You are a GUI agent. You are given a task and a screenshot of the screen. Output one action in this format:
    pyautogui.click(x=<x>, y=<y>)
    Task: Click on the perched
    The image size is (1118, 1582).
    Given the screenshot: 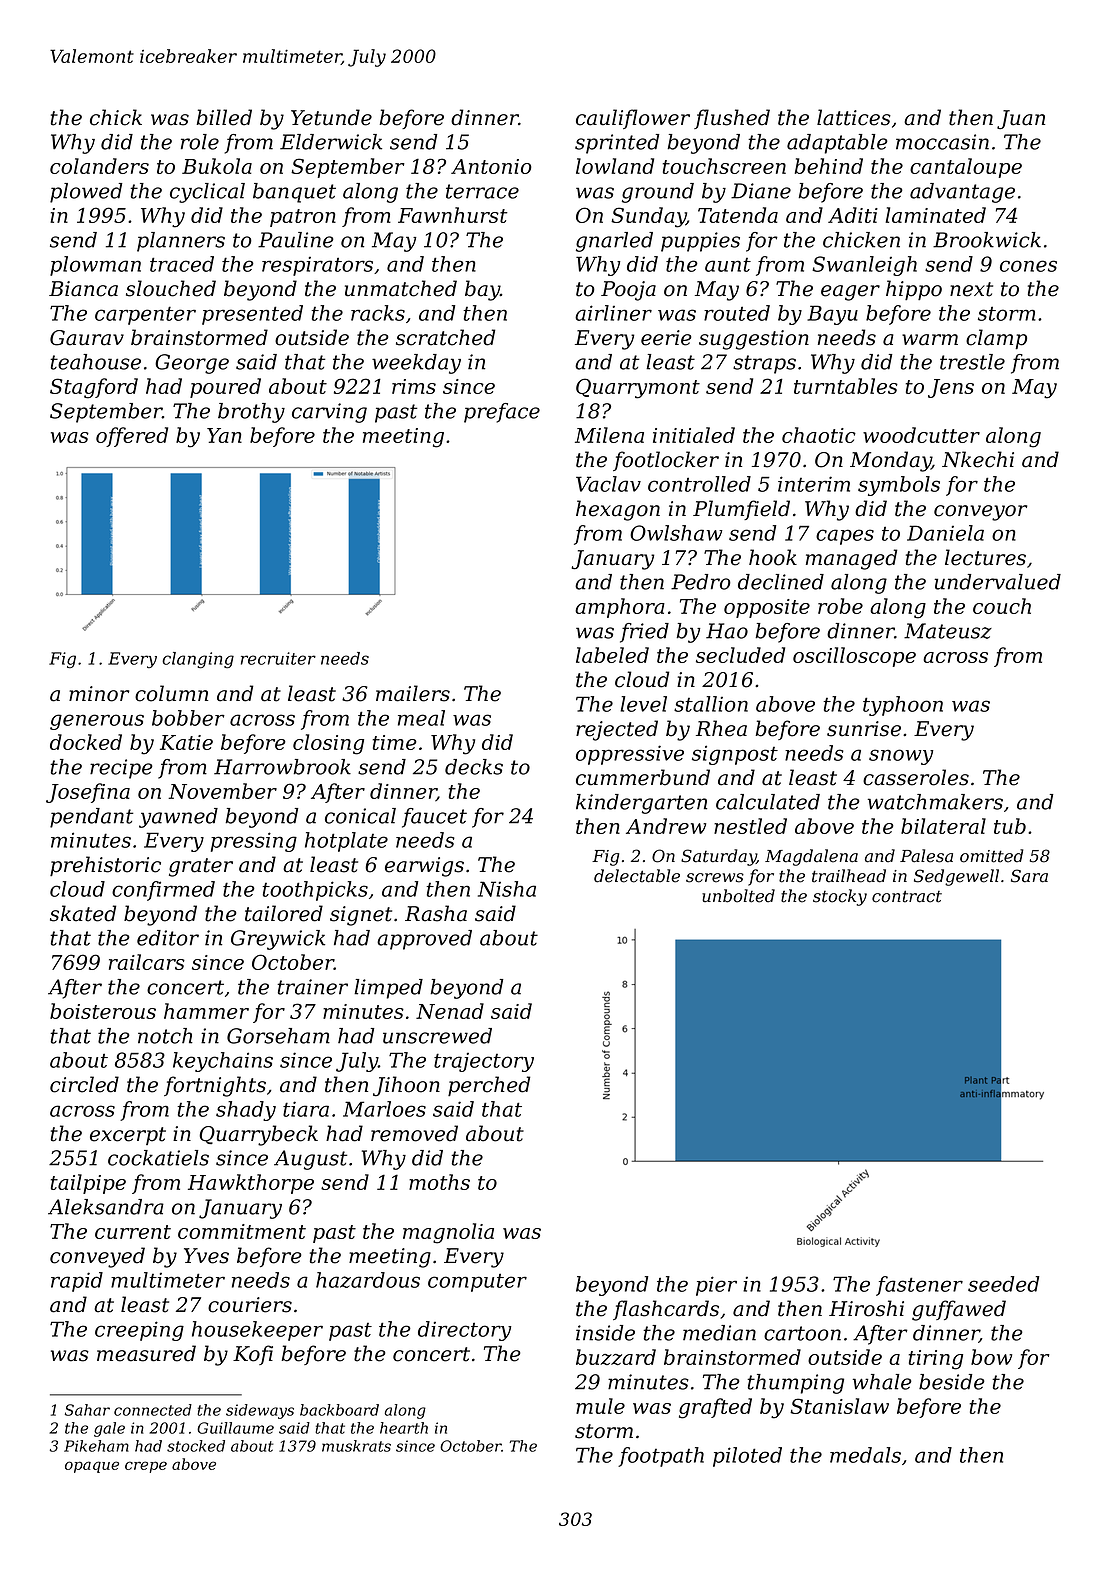 What is the action you would take?
    pyautogui.click(x=489, y=1086)
